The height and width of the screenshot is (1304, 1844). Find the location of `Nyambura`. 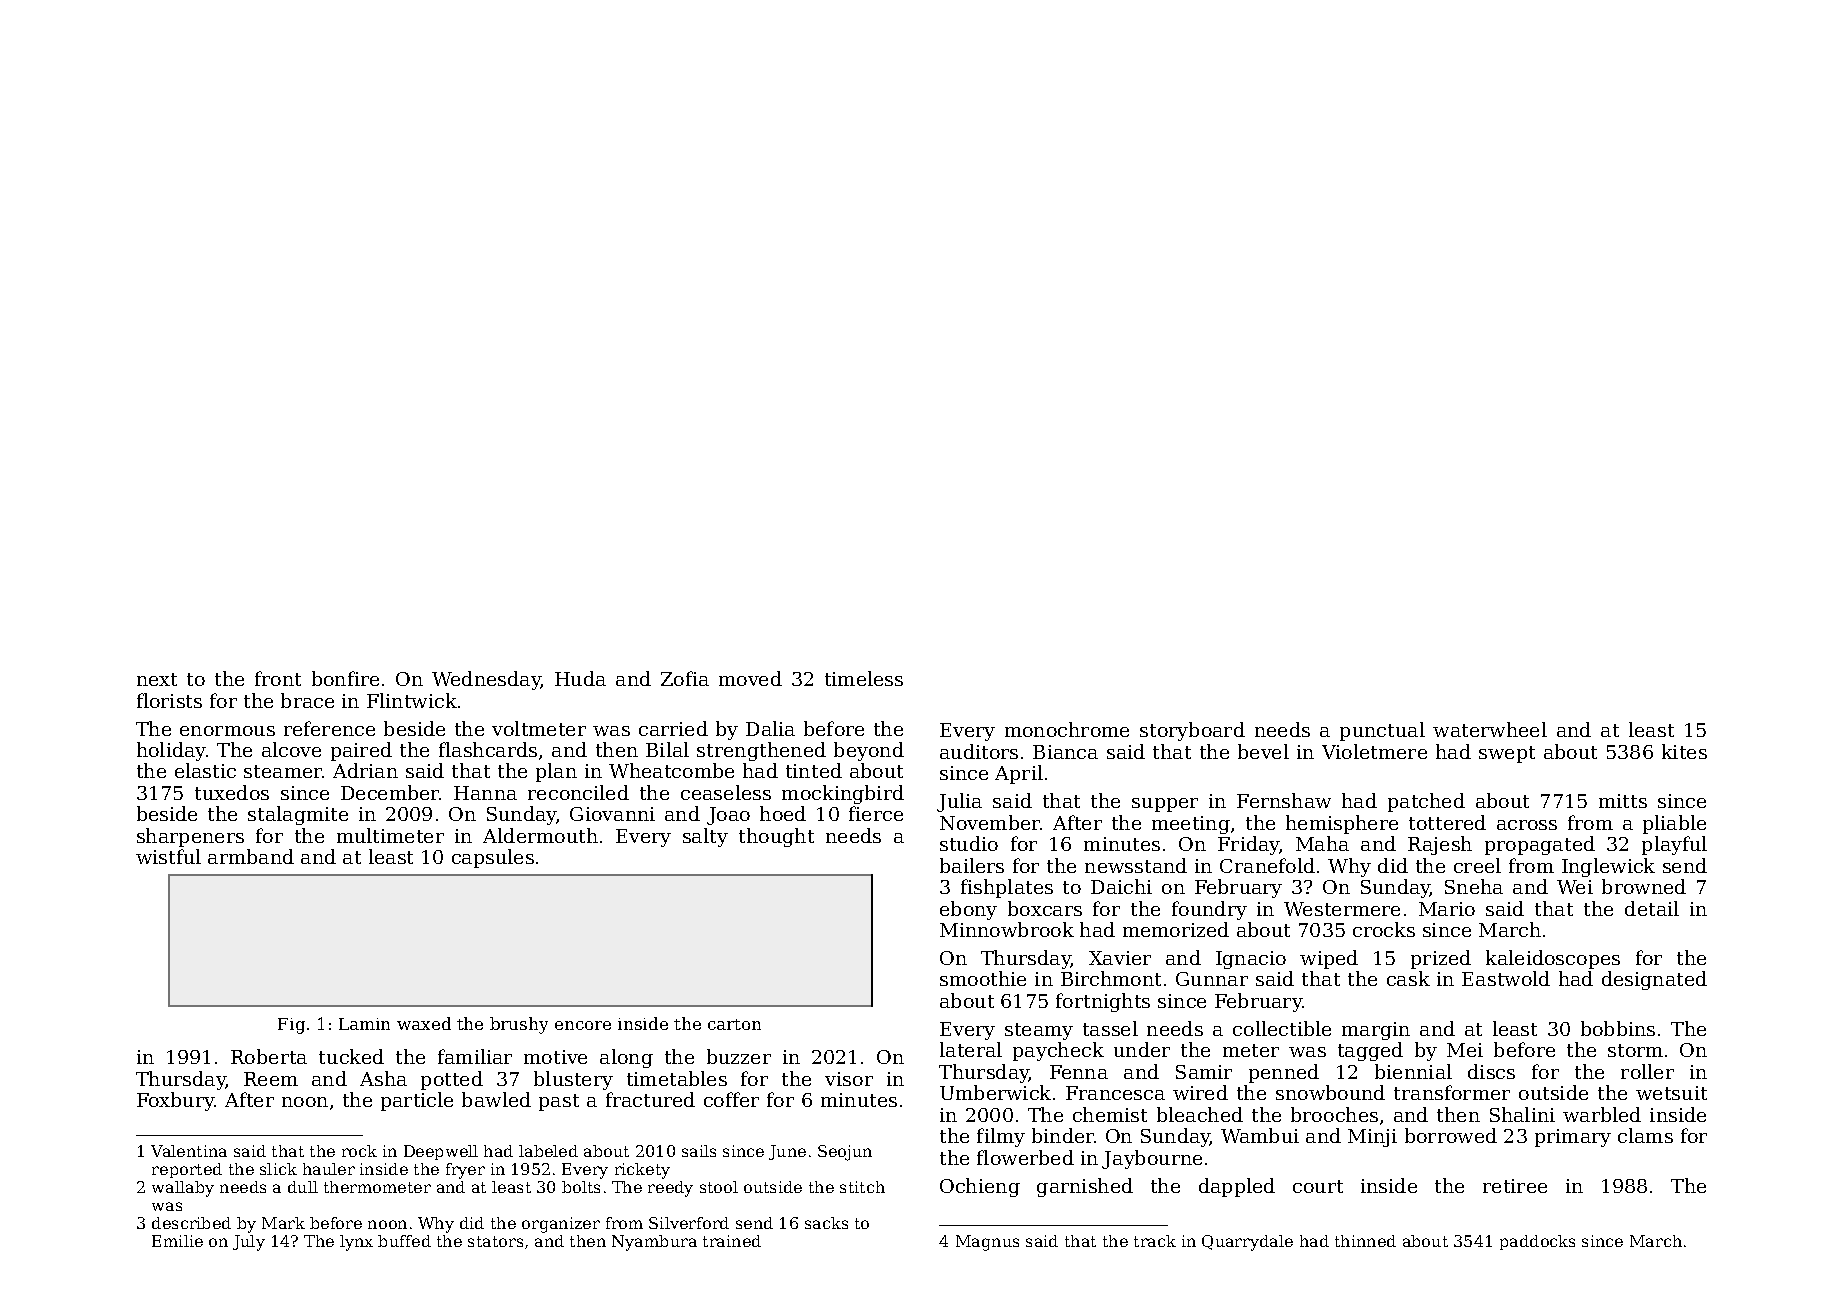

Nyambura is located at coordinates (654, 1243).
